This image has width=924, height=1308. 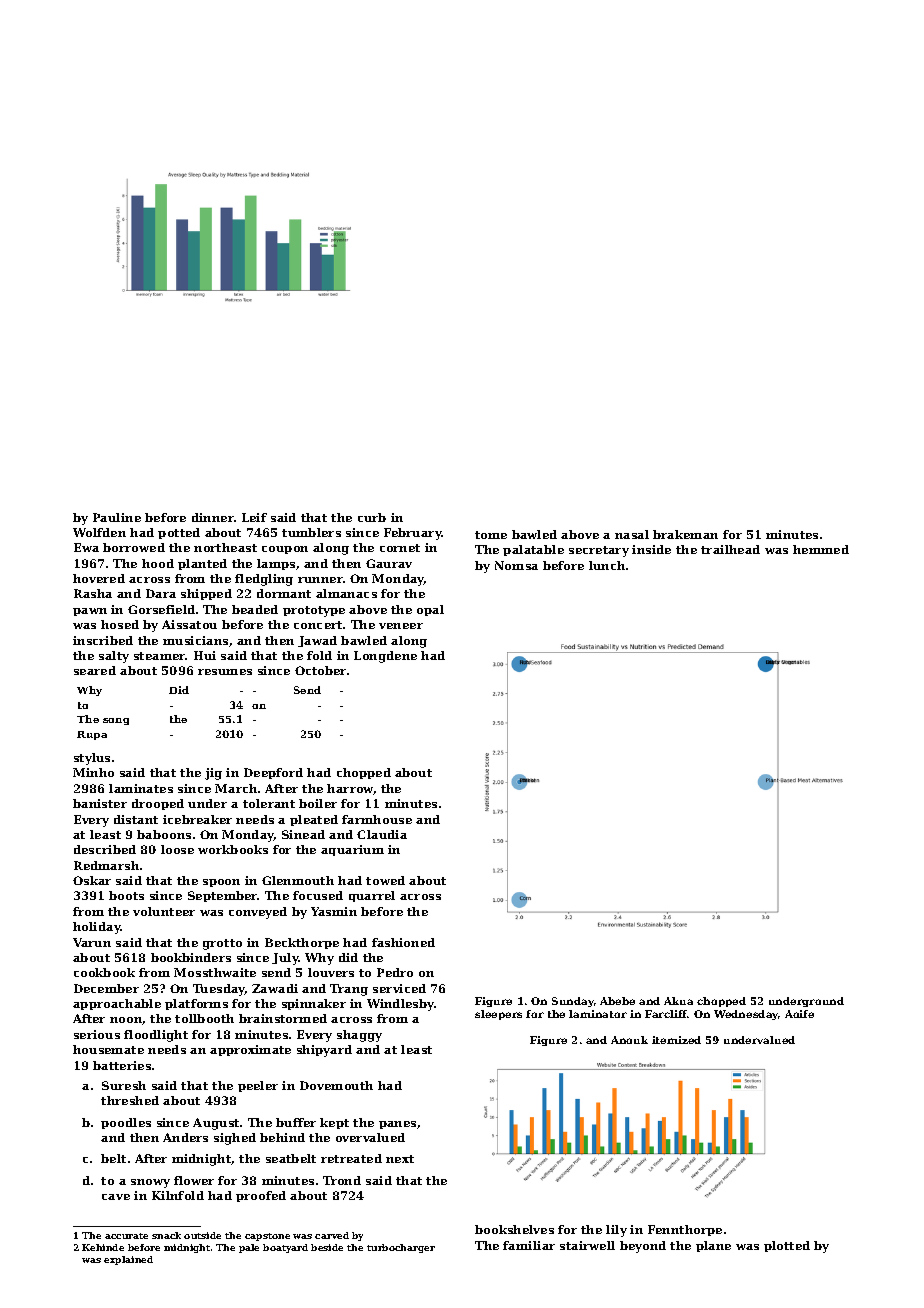 What do you see at coordinates (126, 1021) in the image?
I see `noon` at bounding box center [126, 1021].
